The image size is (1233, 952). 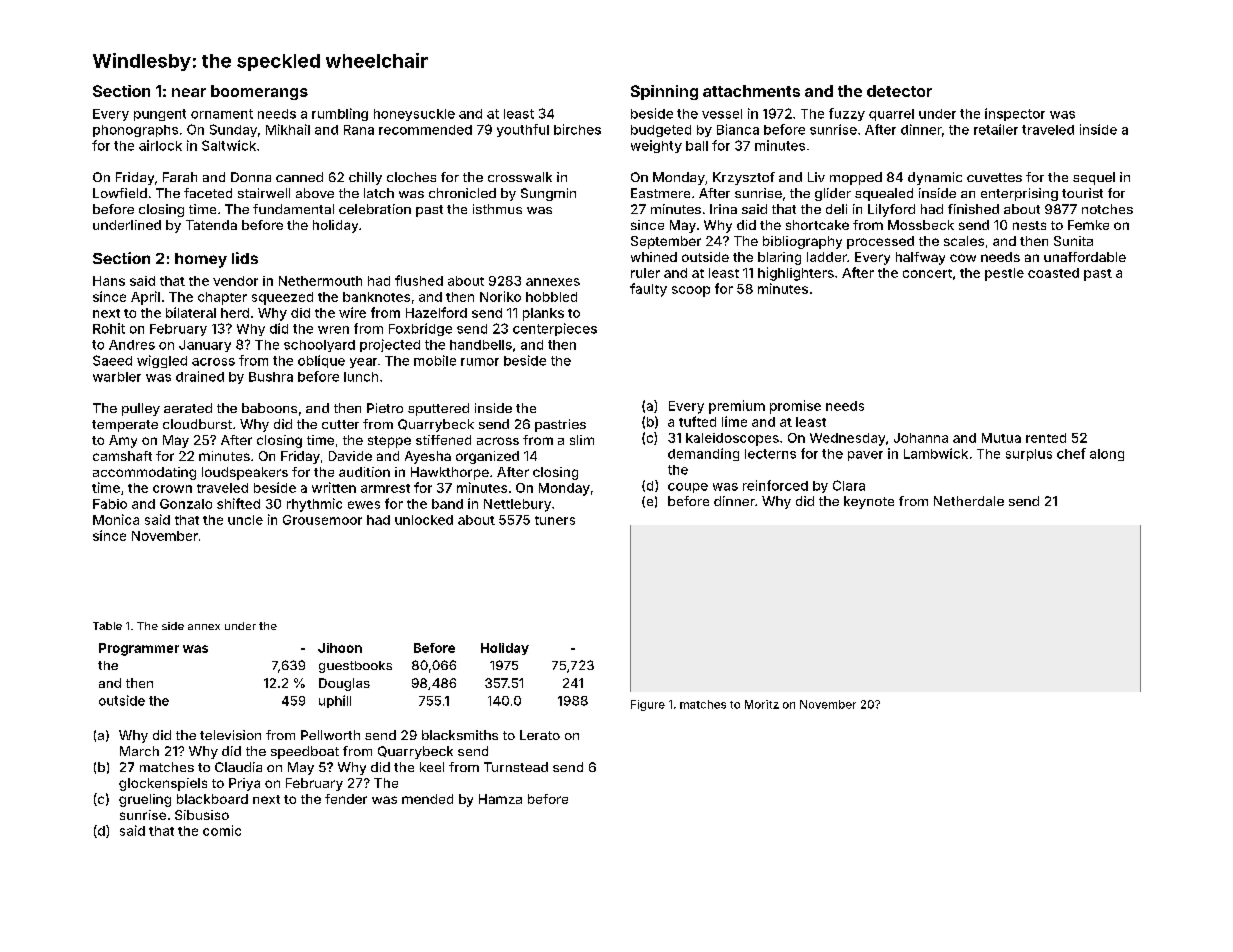 What do you see at coordinates (314, 505) in the screenshot?
I see `rhythmic` at bounding box center [314, 505].
